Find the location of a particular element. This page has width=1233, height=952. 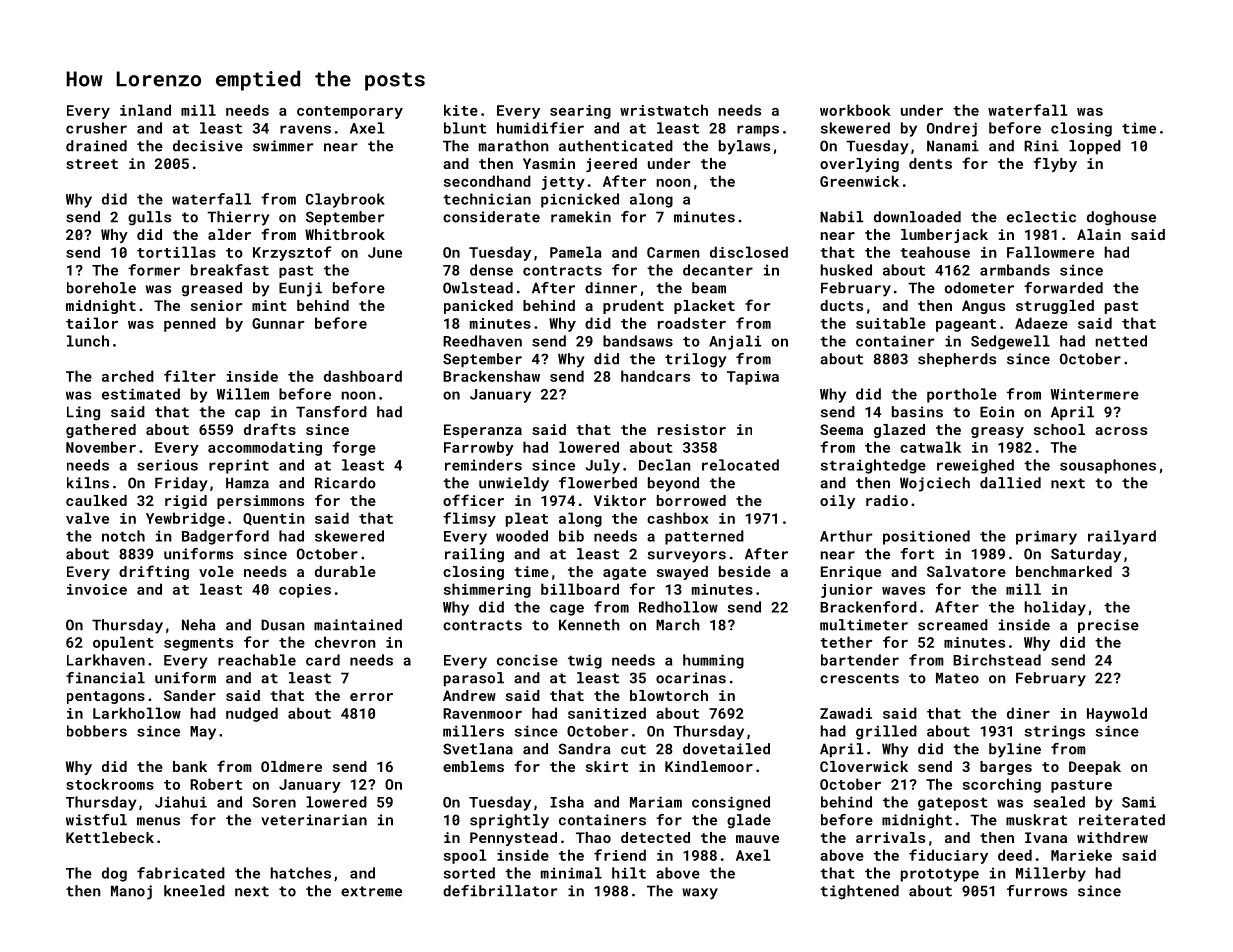

diner is located at coordinates (1028, 713).
